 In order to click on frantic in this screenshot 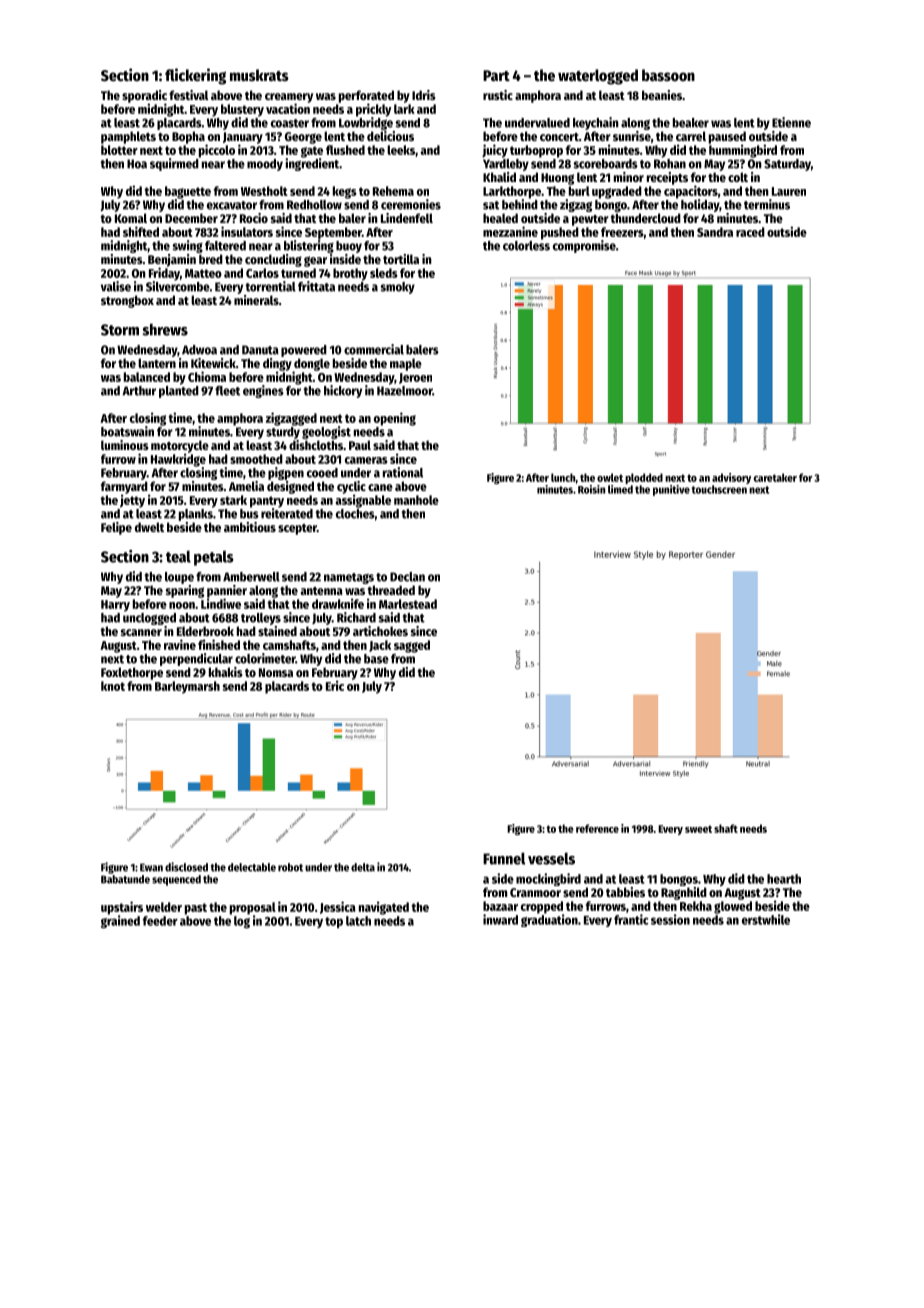, I will do `click(631, 919)`.
